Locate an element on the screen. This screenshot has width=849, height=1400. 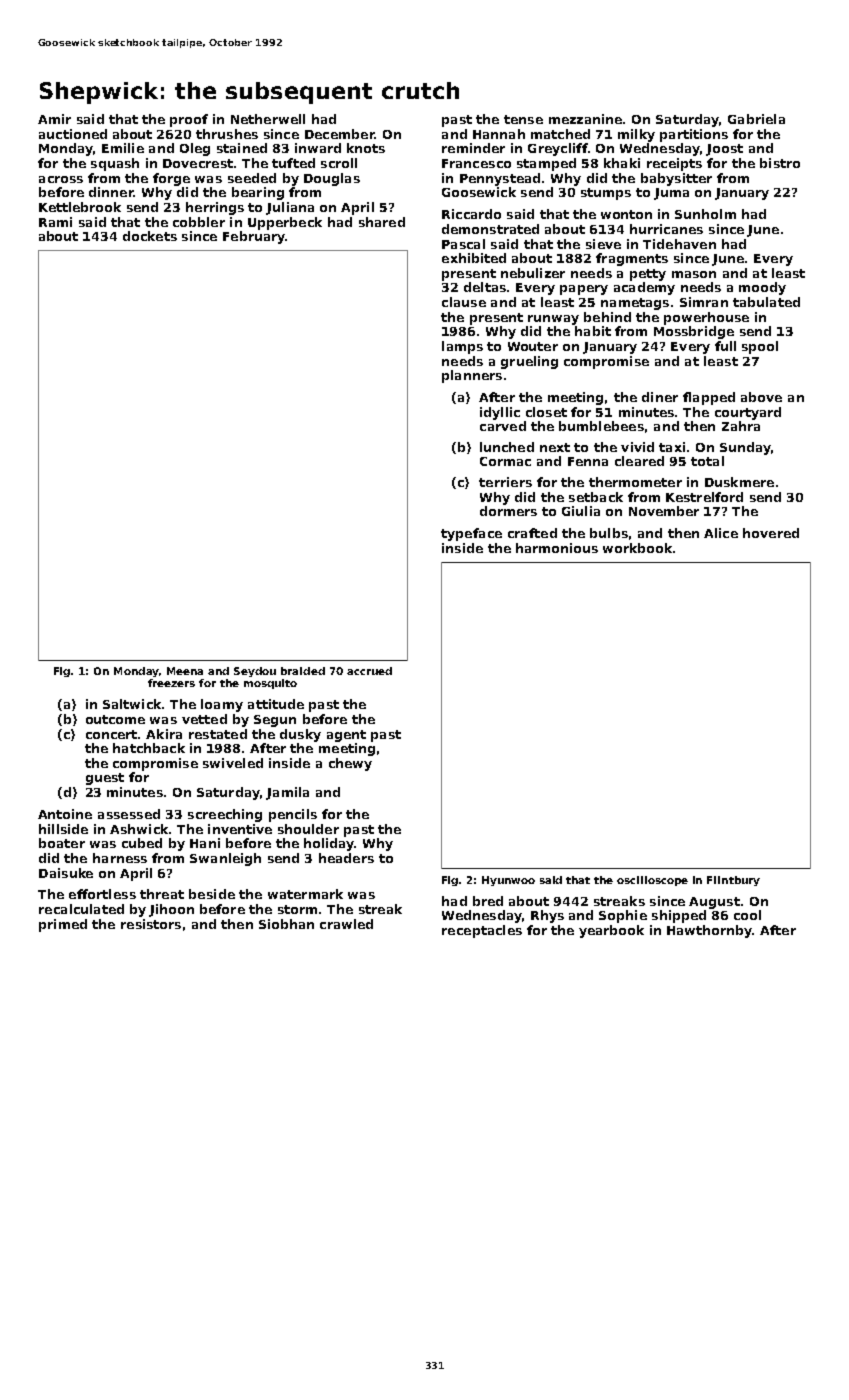
Zahra is located at coordinates (741, 426).
